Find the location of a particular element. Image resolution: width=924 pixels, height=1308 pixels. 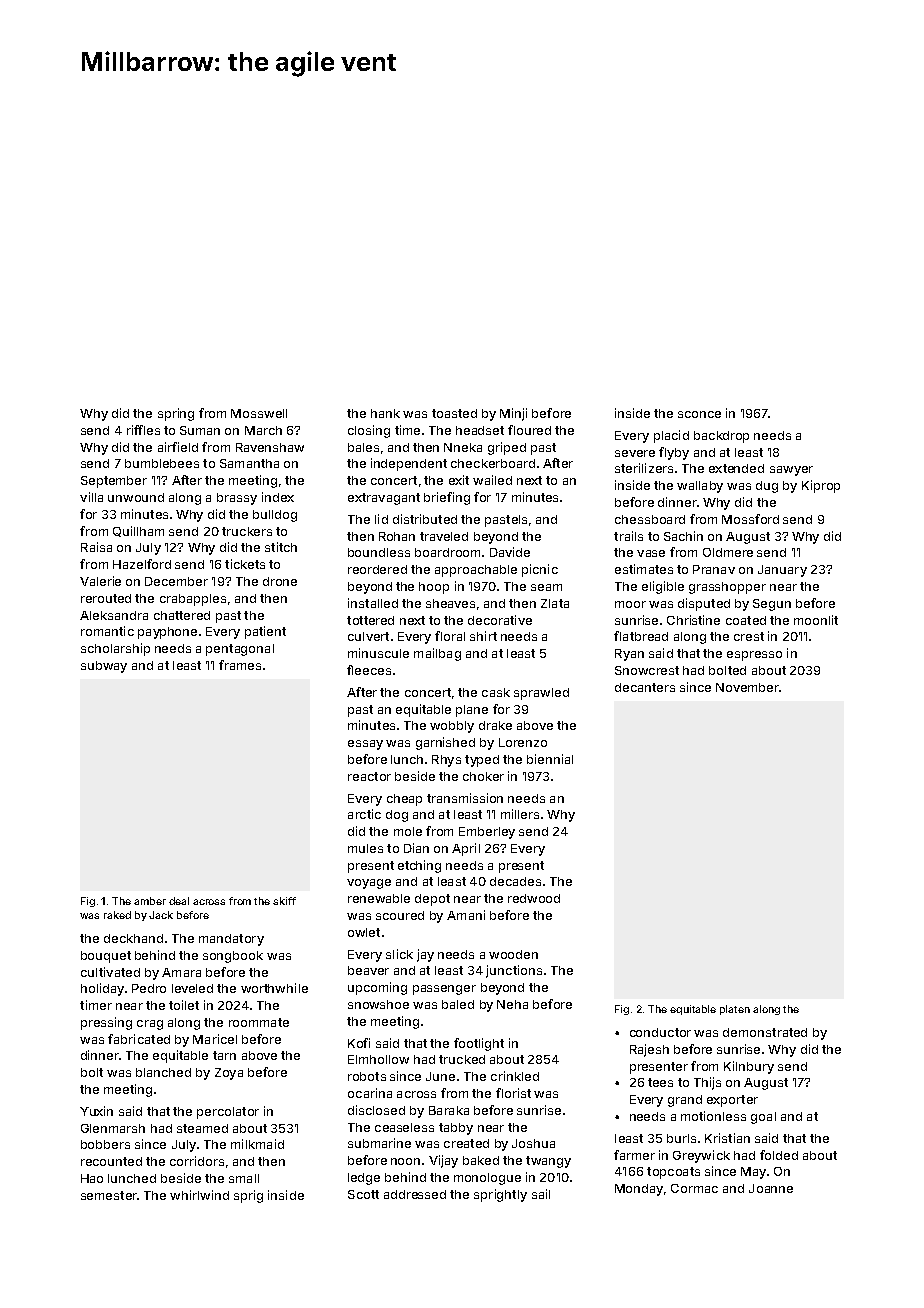

frames is located at coordinates (240, 665).
